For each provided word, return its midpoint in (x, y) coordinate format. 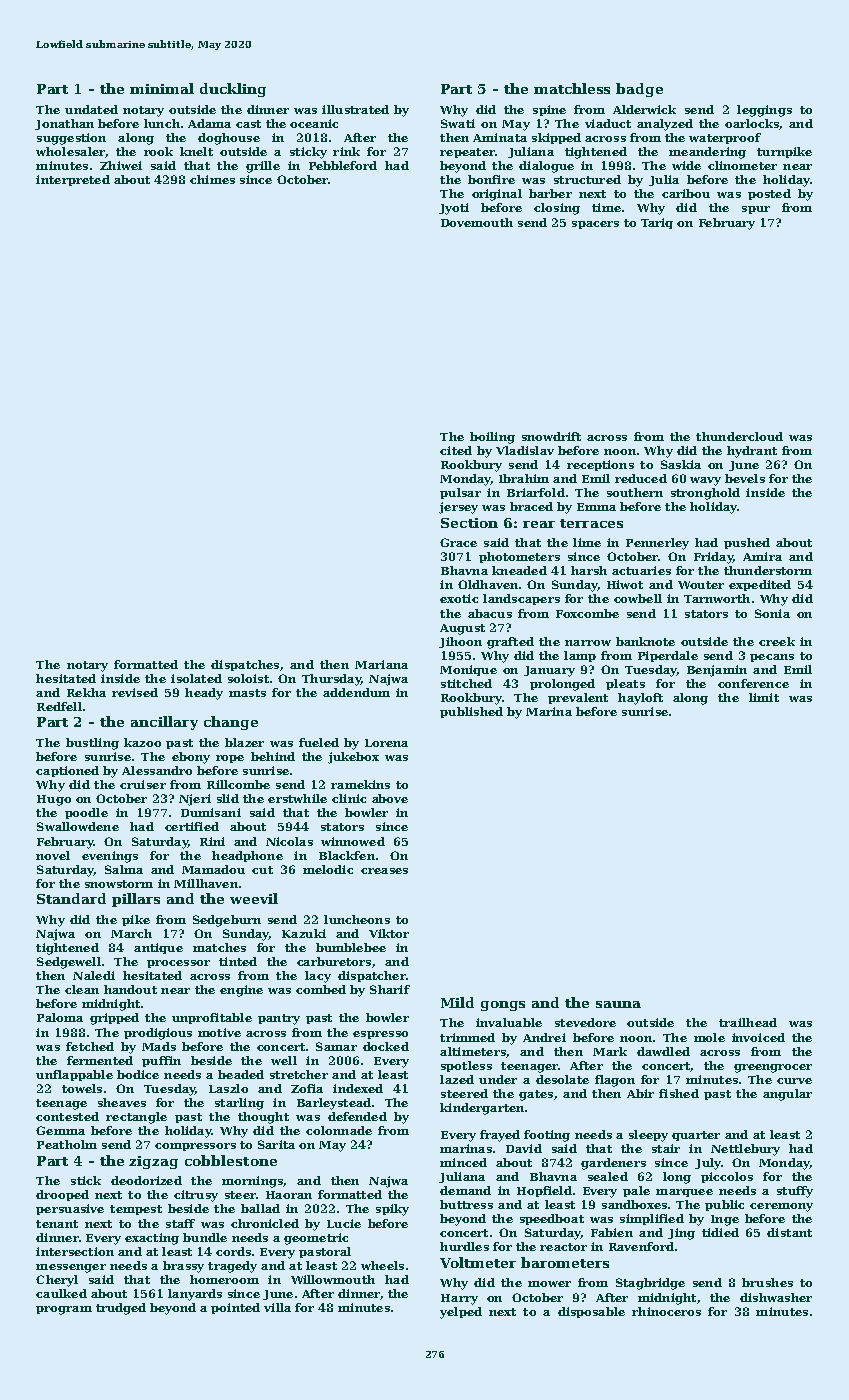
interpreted (73, 180)
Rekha (86, 692)
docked (386, 1046)
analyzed (665, 125)
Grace (458, 542)
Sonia (772, 613)
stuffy (795, 1192)
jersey (458, 508)
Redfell (59, 706)
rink (346, 151)
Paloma (60, 1017)
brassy (183, 1267)
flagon (615, 1081)
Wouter (701, 585)
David (524, 1148)
